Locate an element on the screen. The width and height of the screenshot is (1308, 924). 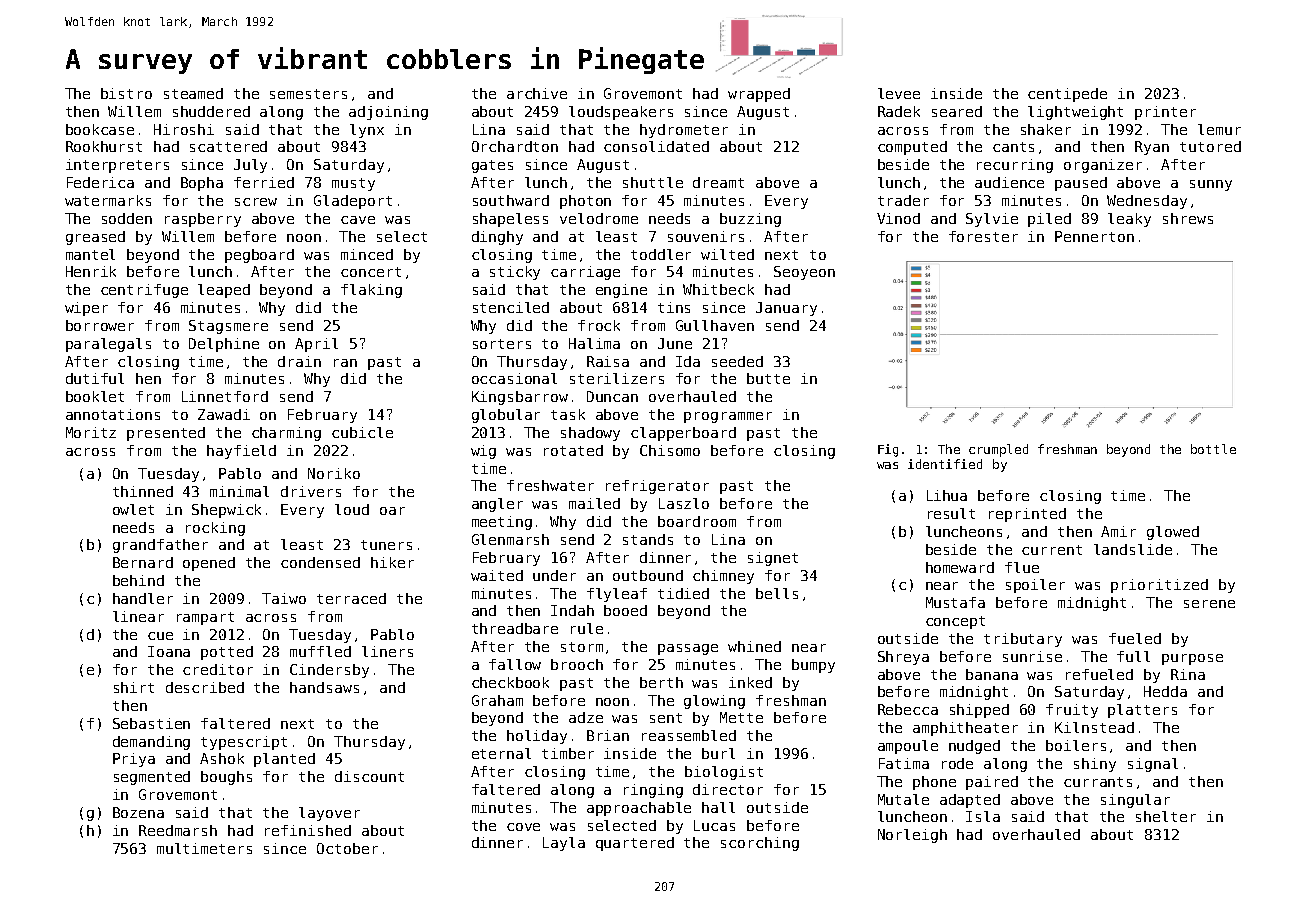
Delphine is located at coordinates (224, 345).
